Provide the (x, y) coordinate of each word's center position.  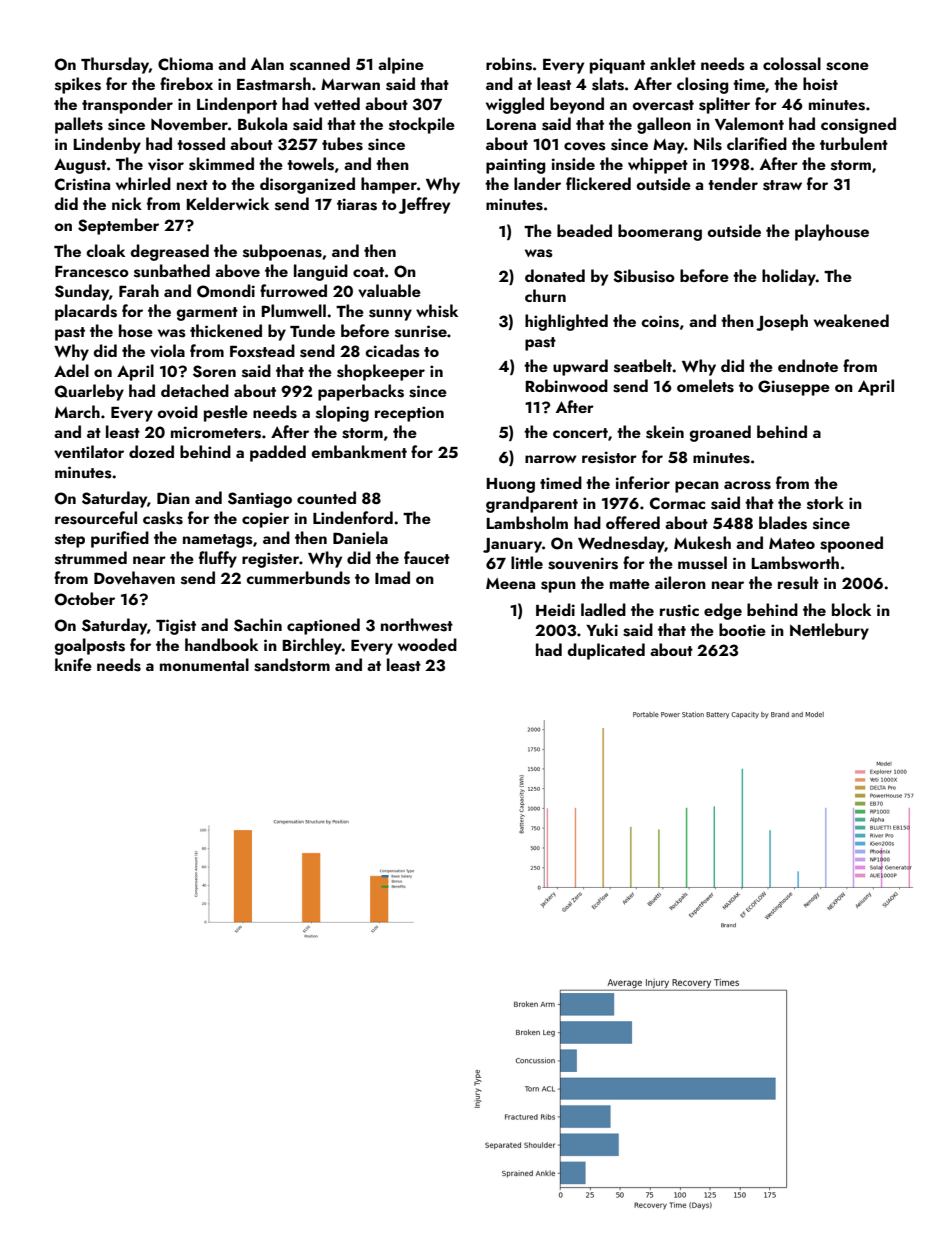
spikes (78, 85)
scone (847, 66)
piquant (617, 66)
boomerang (660, 232)
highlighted (566, 322)
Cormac (677, 503)
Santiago (260, 500)
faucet (427, 557)
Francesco (92, 271)
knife (73, 664)
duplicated (606, 651)
